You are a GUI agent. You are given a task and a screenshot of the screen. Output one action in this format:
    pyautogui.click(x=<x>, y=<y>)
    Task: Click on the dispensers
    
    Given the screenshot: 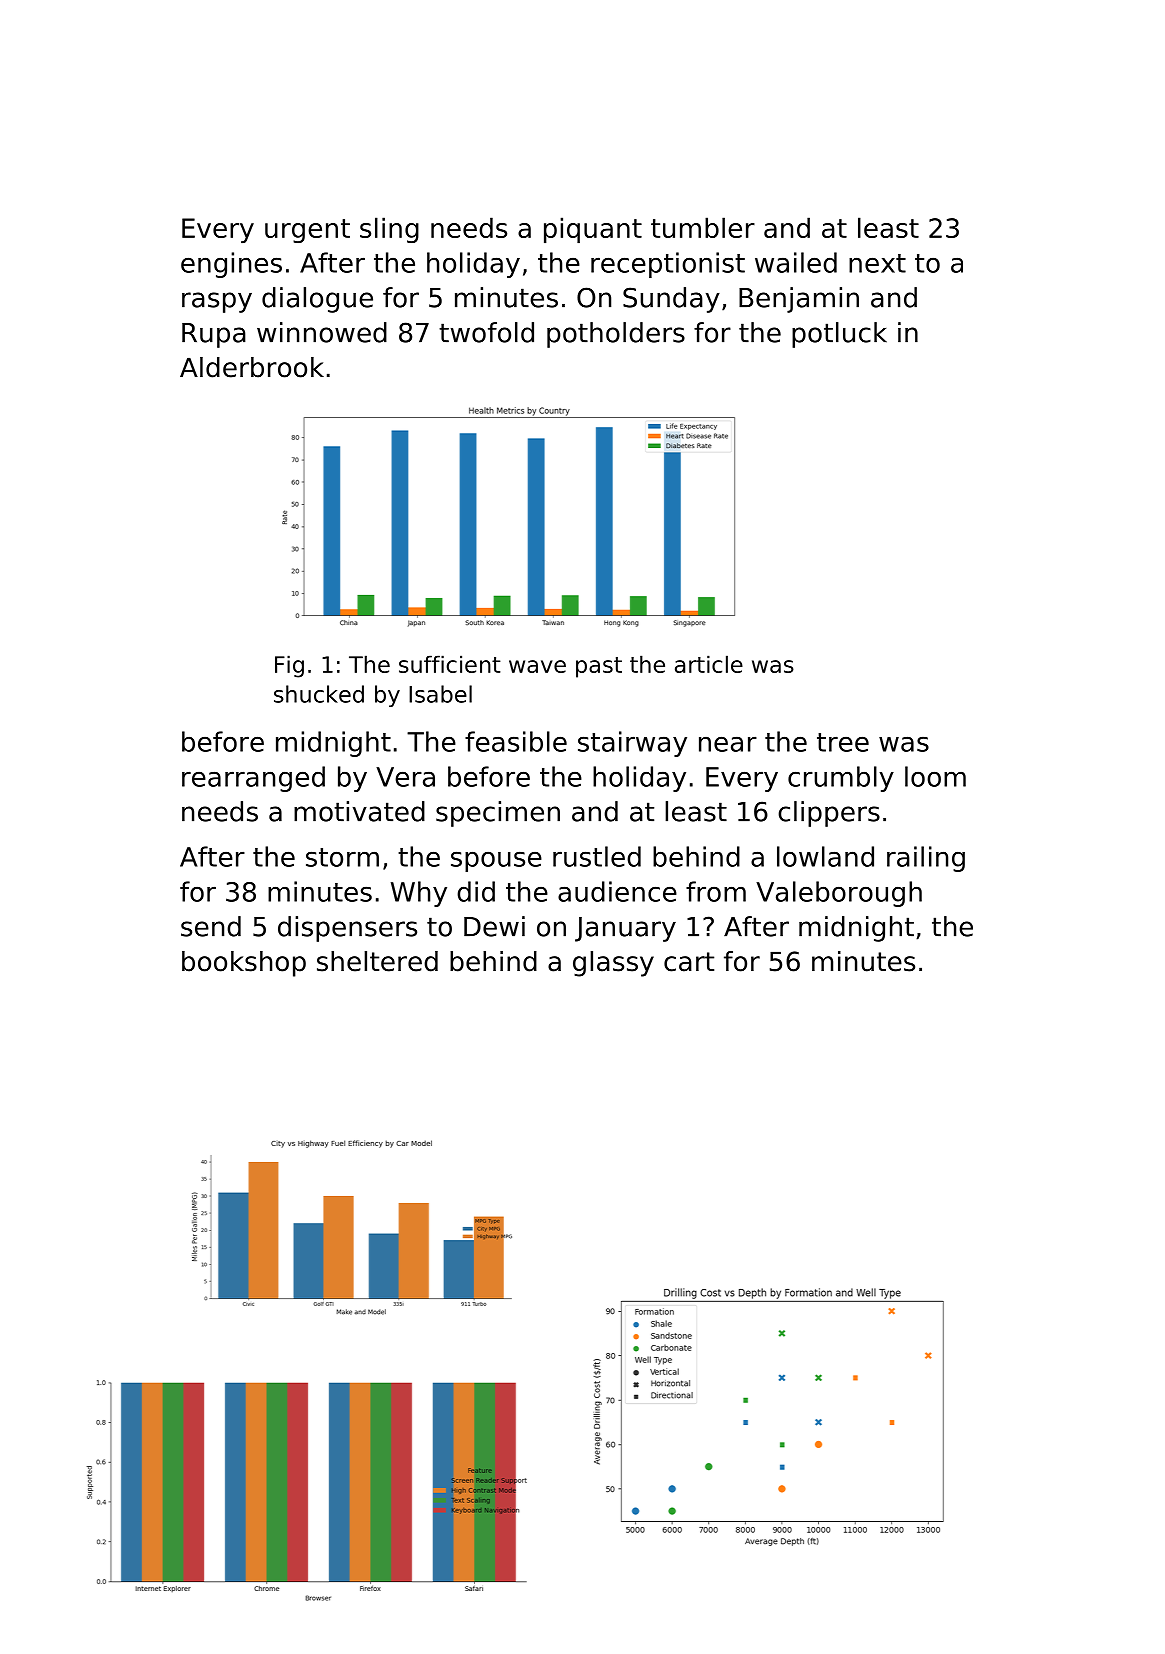 What is the action you would take?
    pyautogui.click(x=347, y=929)
